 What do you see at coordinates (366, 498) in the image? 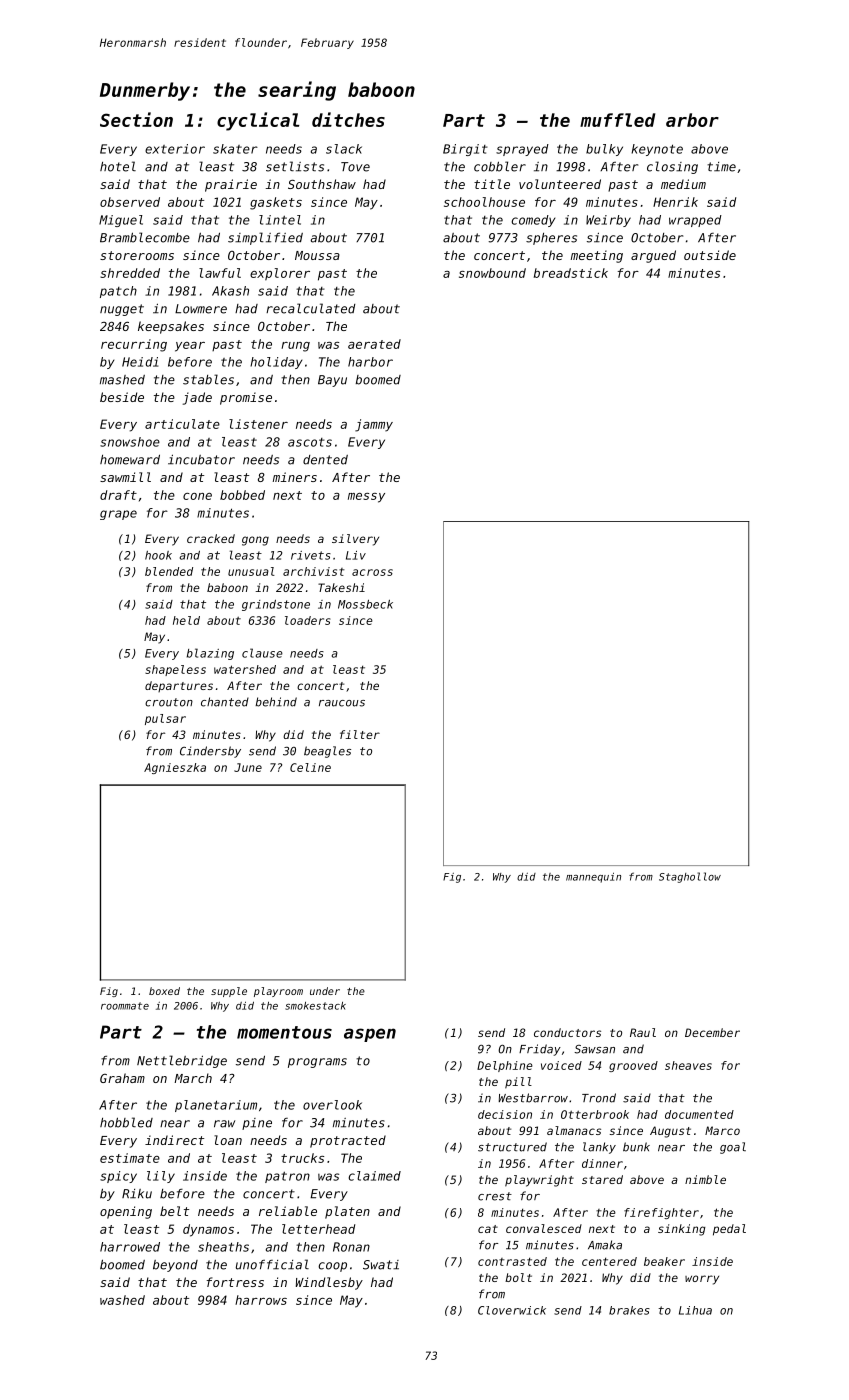
I see `messy` at bounding box center [366, 498].
